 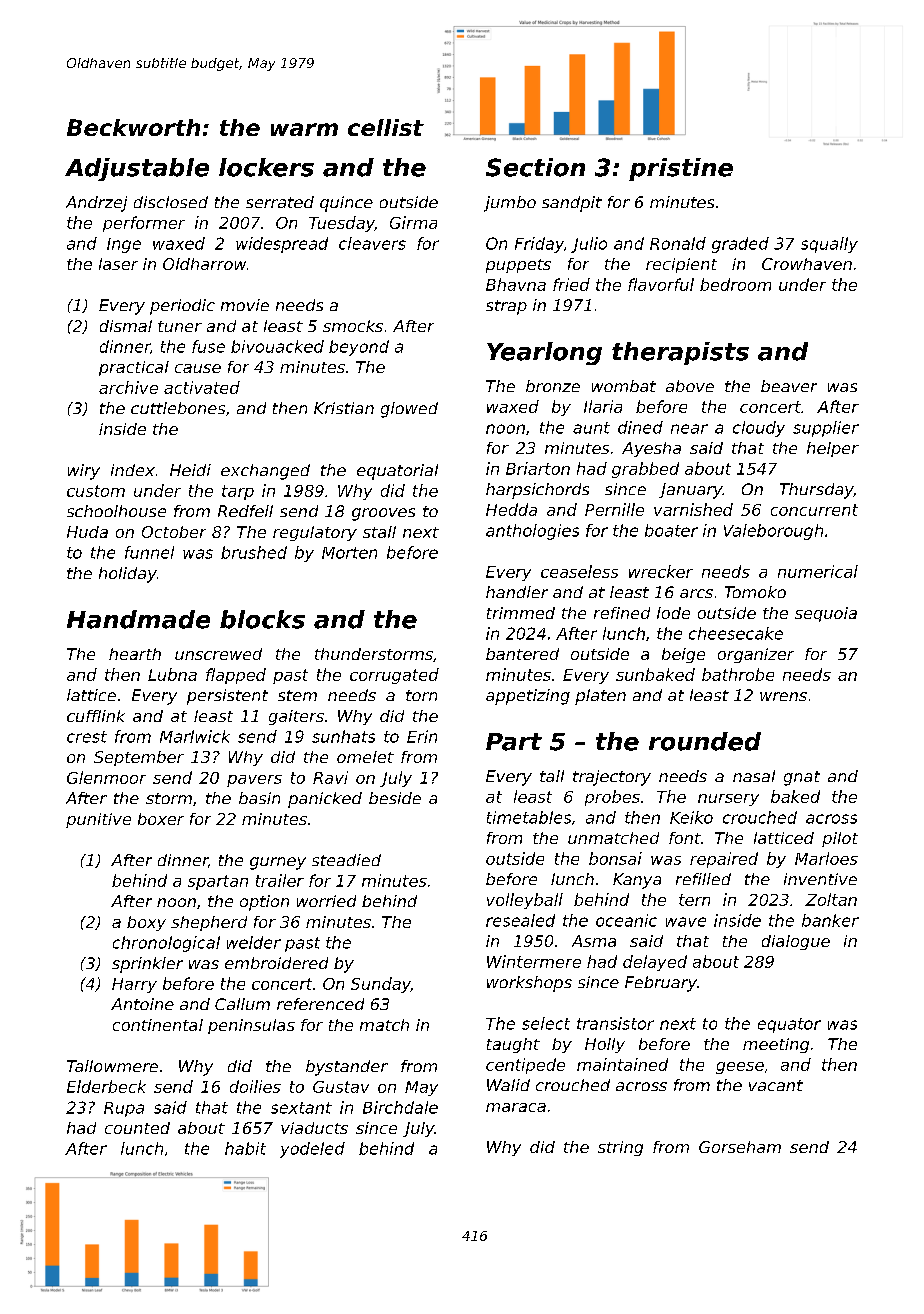 What do you see at coordinates (681, 169) in the document?
I see `pristine` at bounding box center [681, 169].
